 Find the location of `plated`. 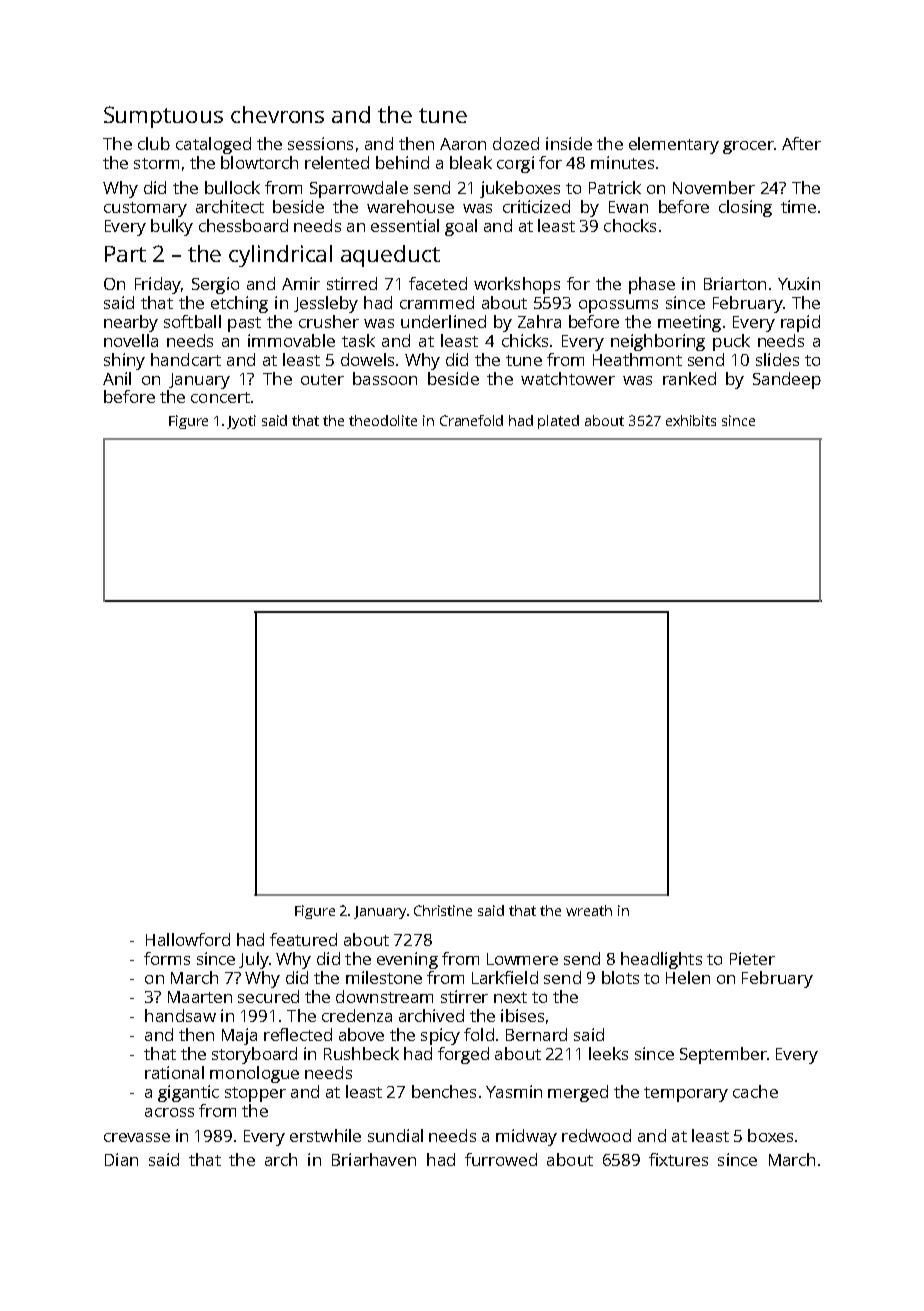

plated is located at coordinates (558, 422).
